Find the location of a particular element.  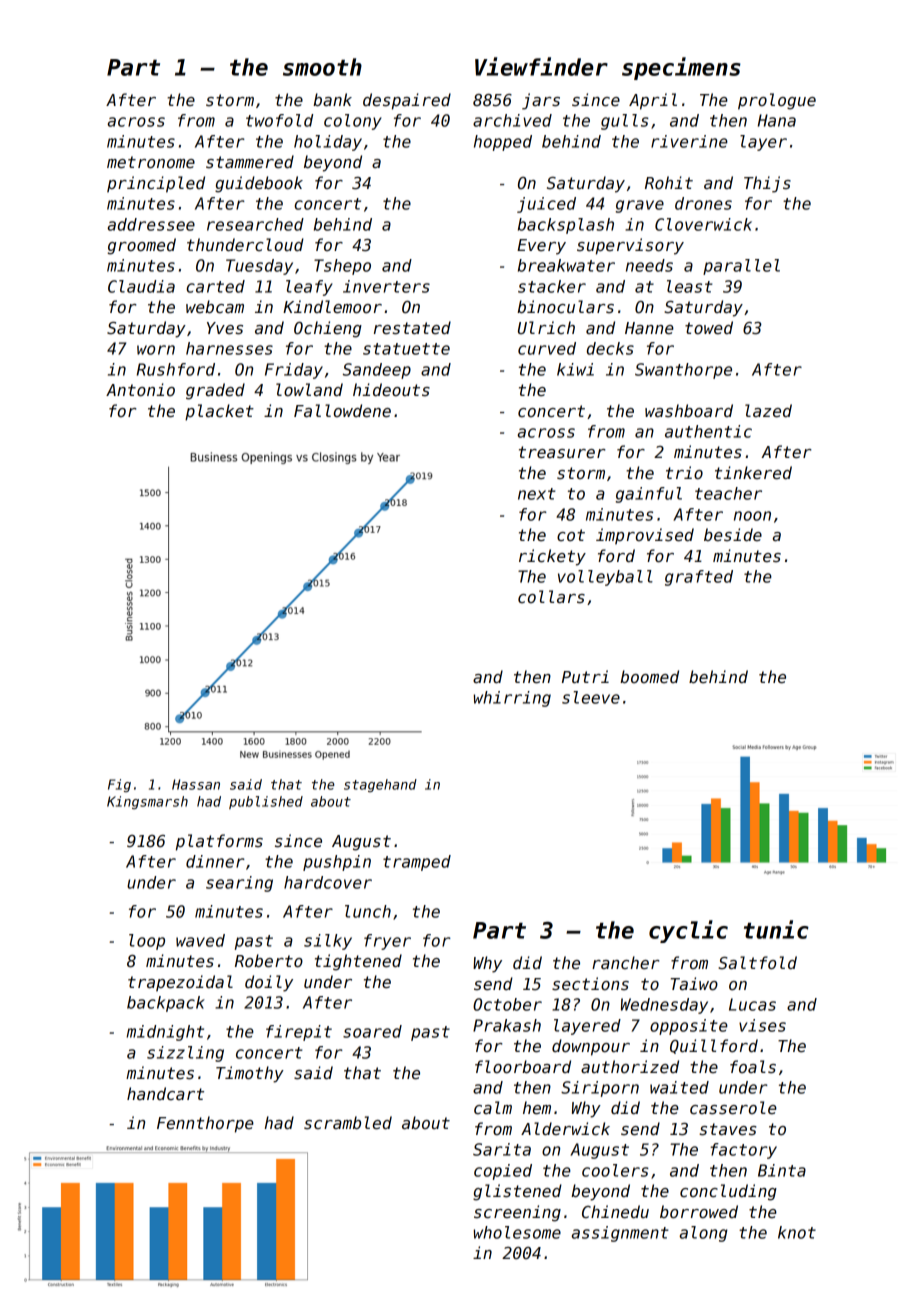

placket is located at coordinates (219, 412).
